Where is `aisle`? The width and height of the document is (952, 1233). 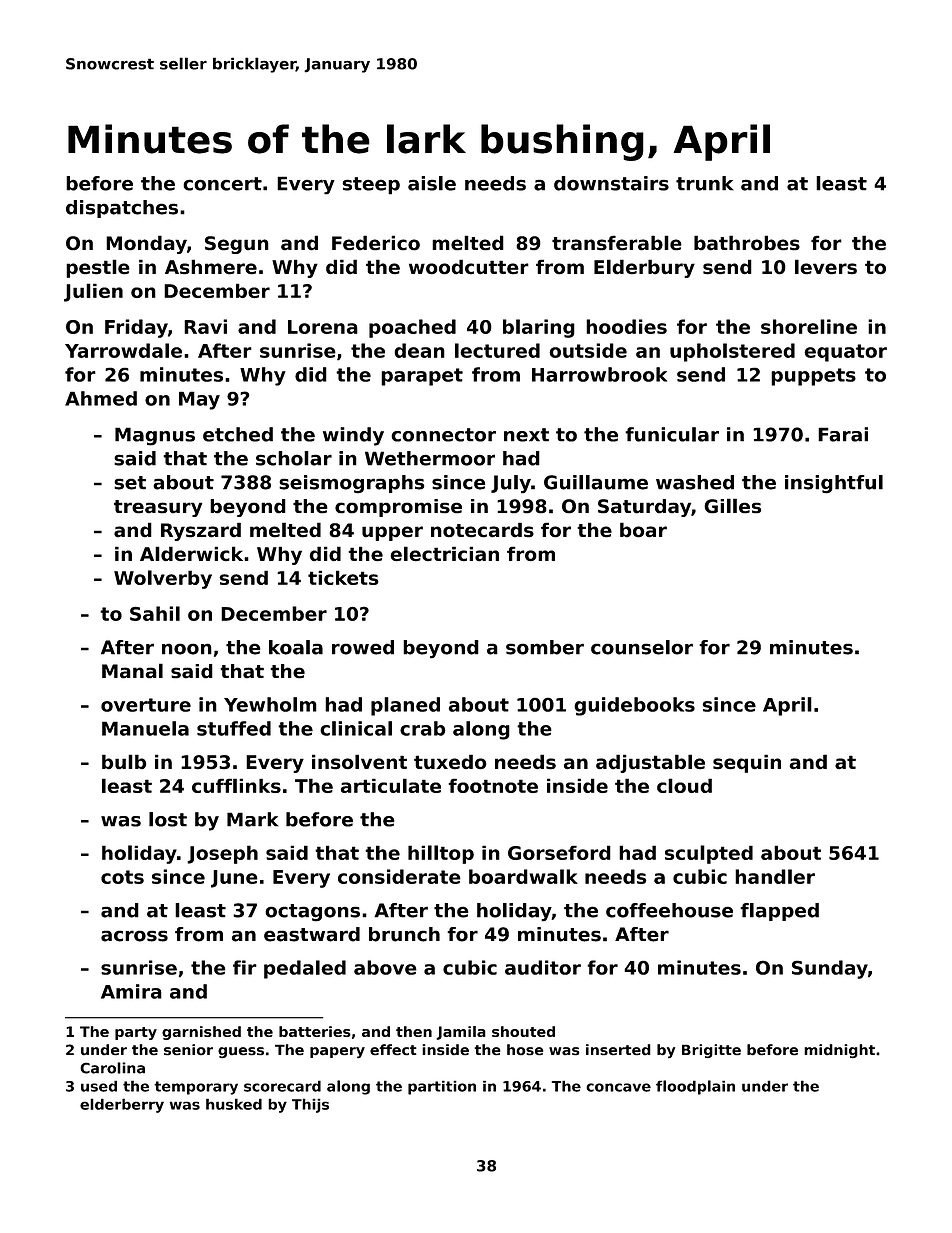 aisle is located at coordinates (432, 183).
